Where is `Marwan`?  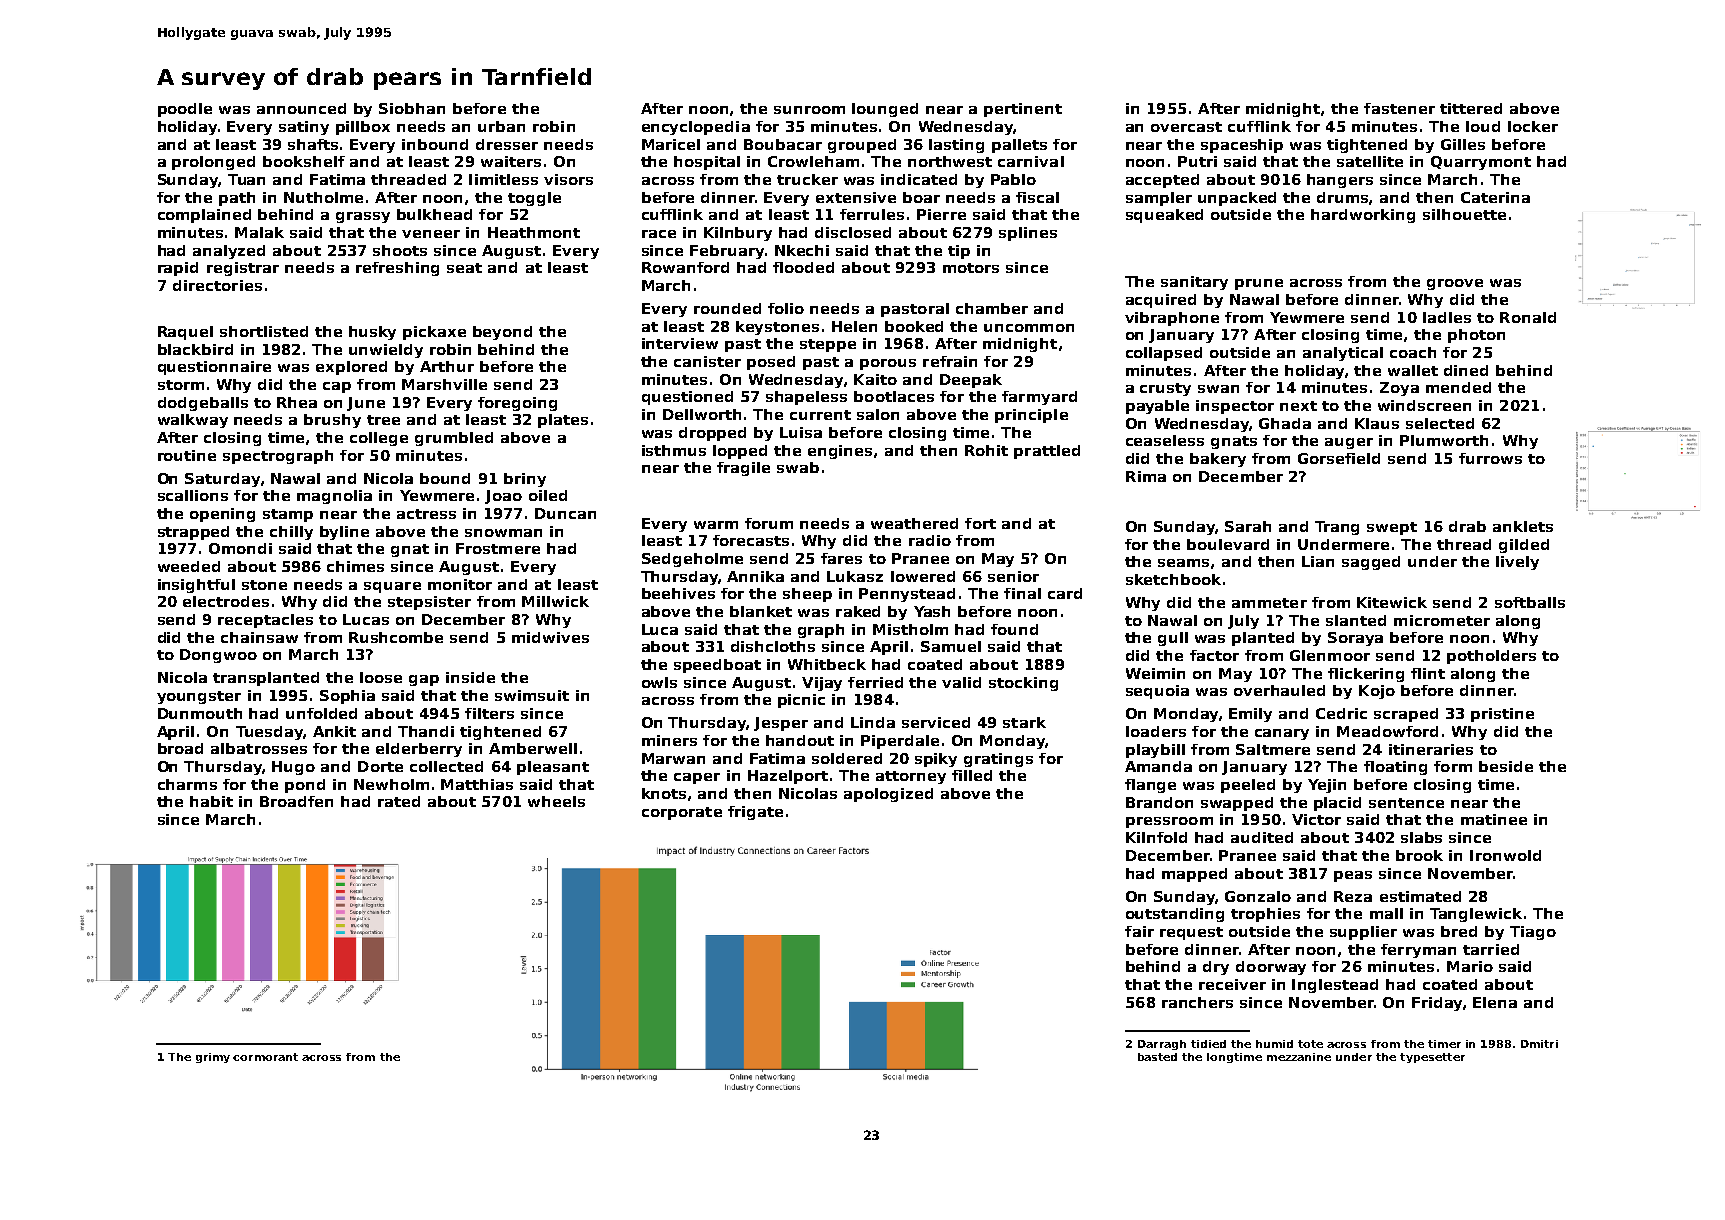 Marwan is located at coordinates (673, 758).
